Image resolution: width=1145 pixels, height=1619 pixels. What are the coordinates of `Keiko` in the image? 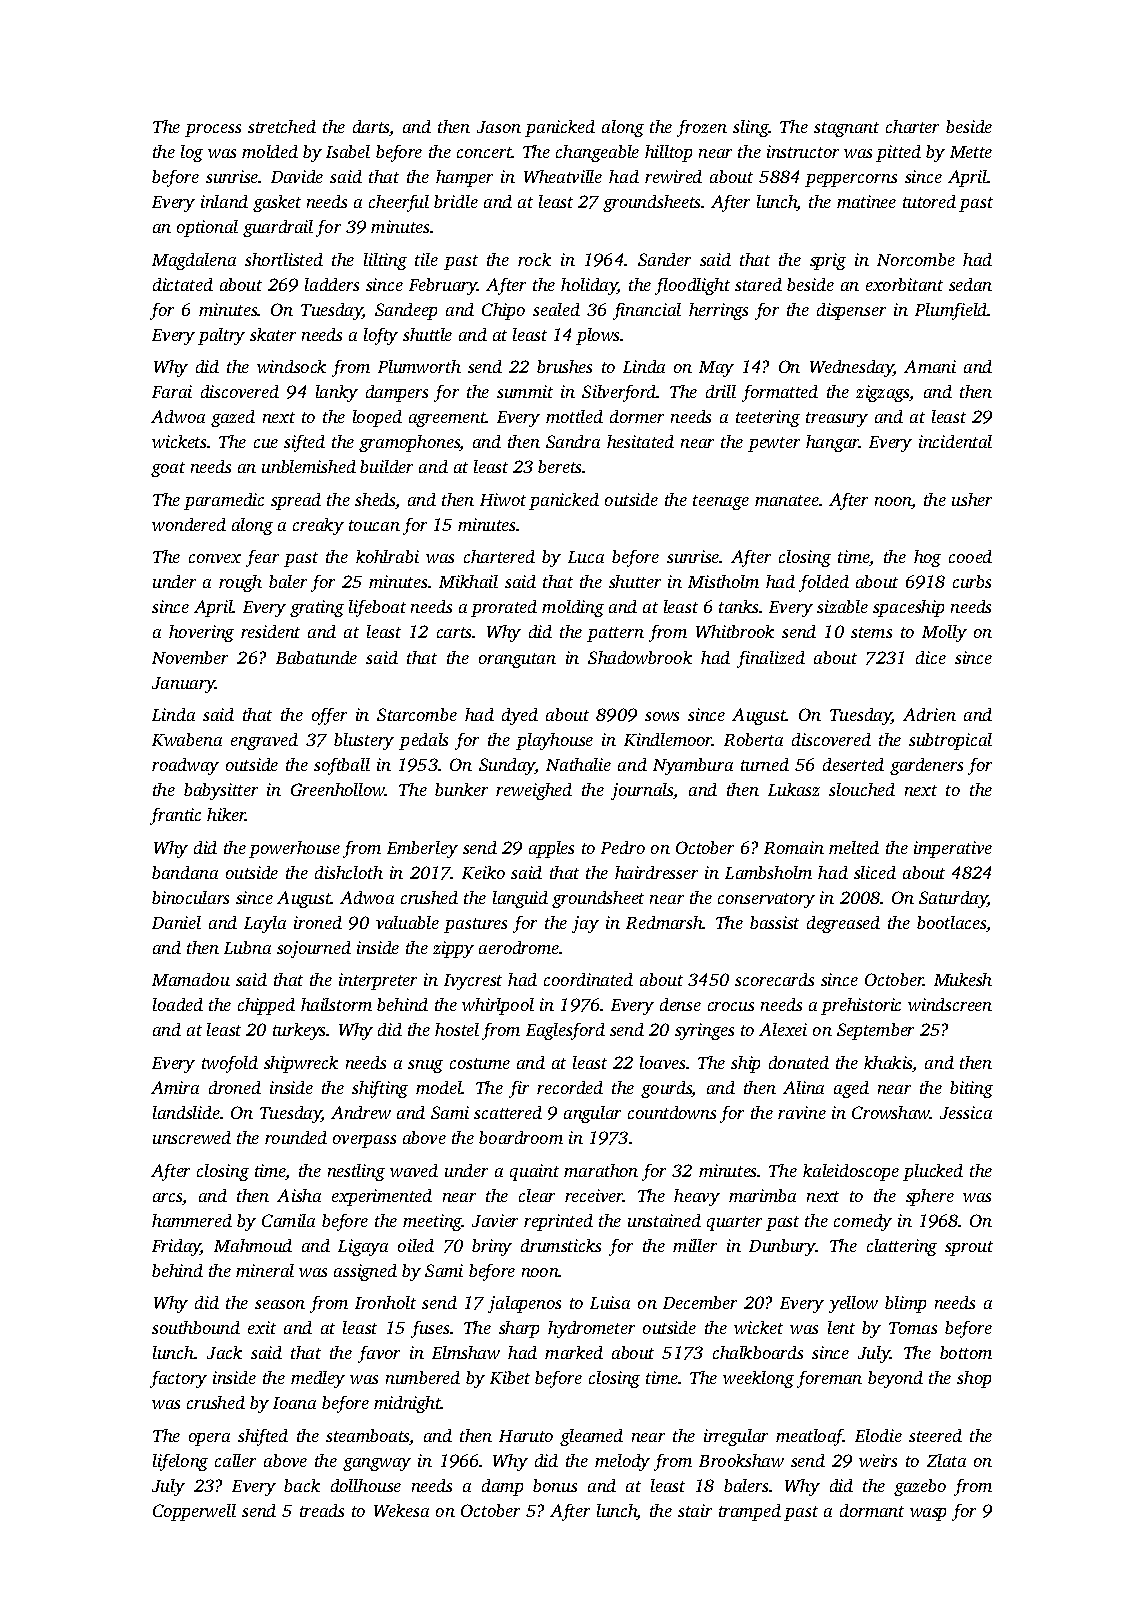 It's located at (483, 872).
